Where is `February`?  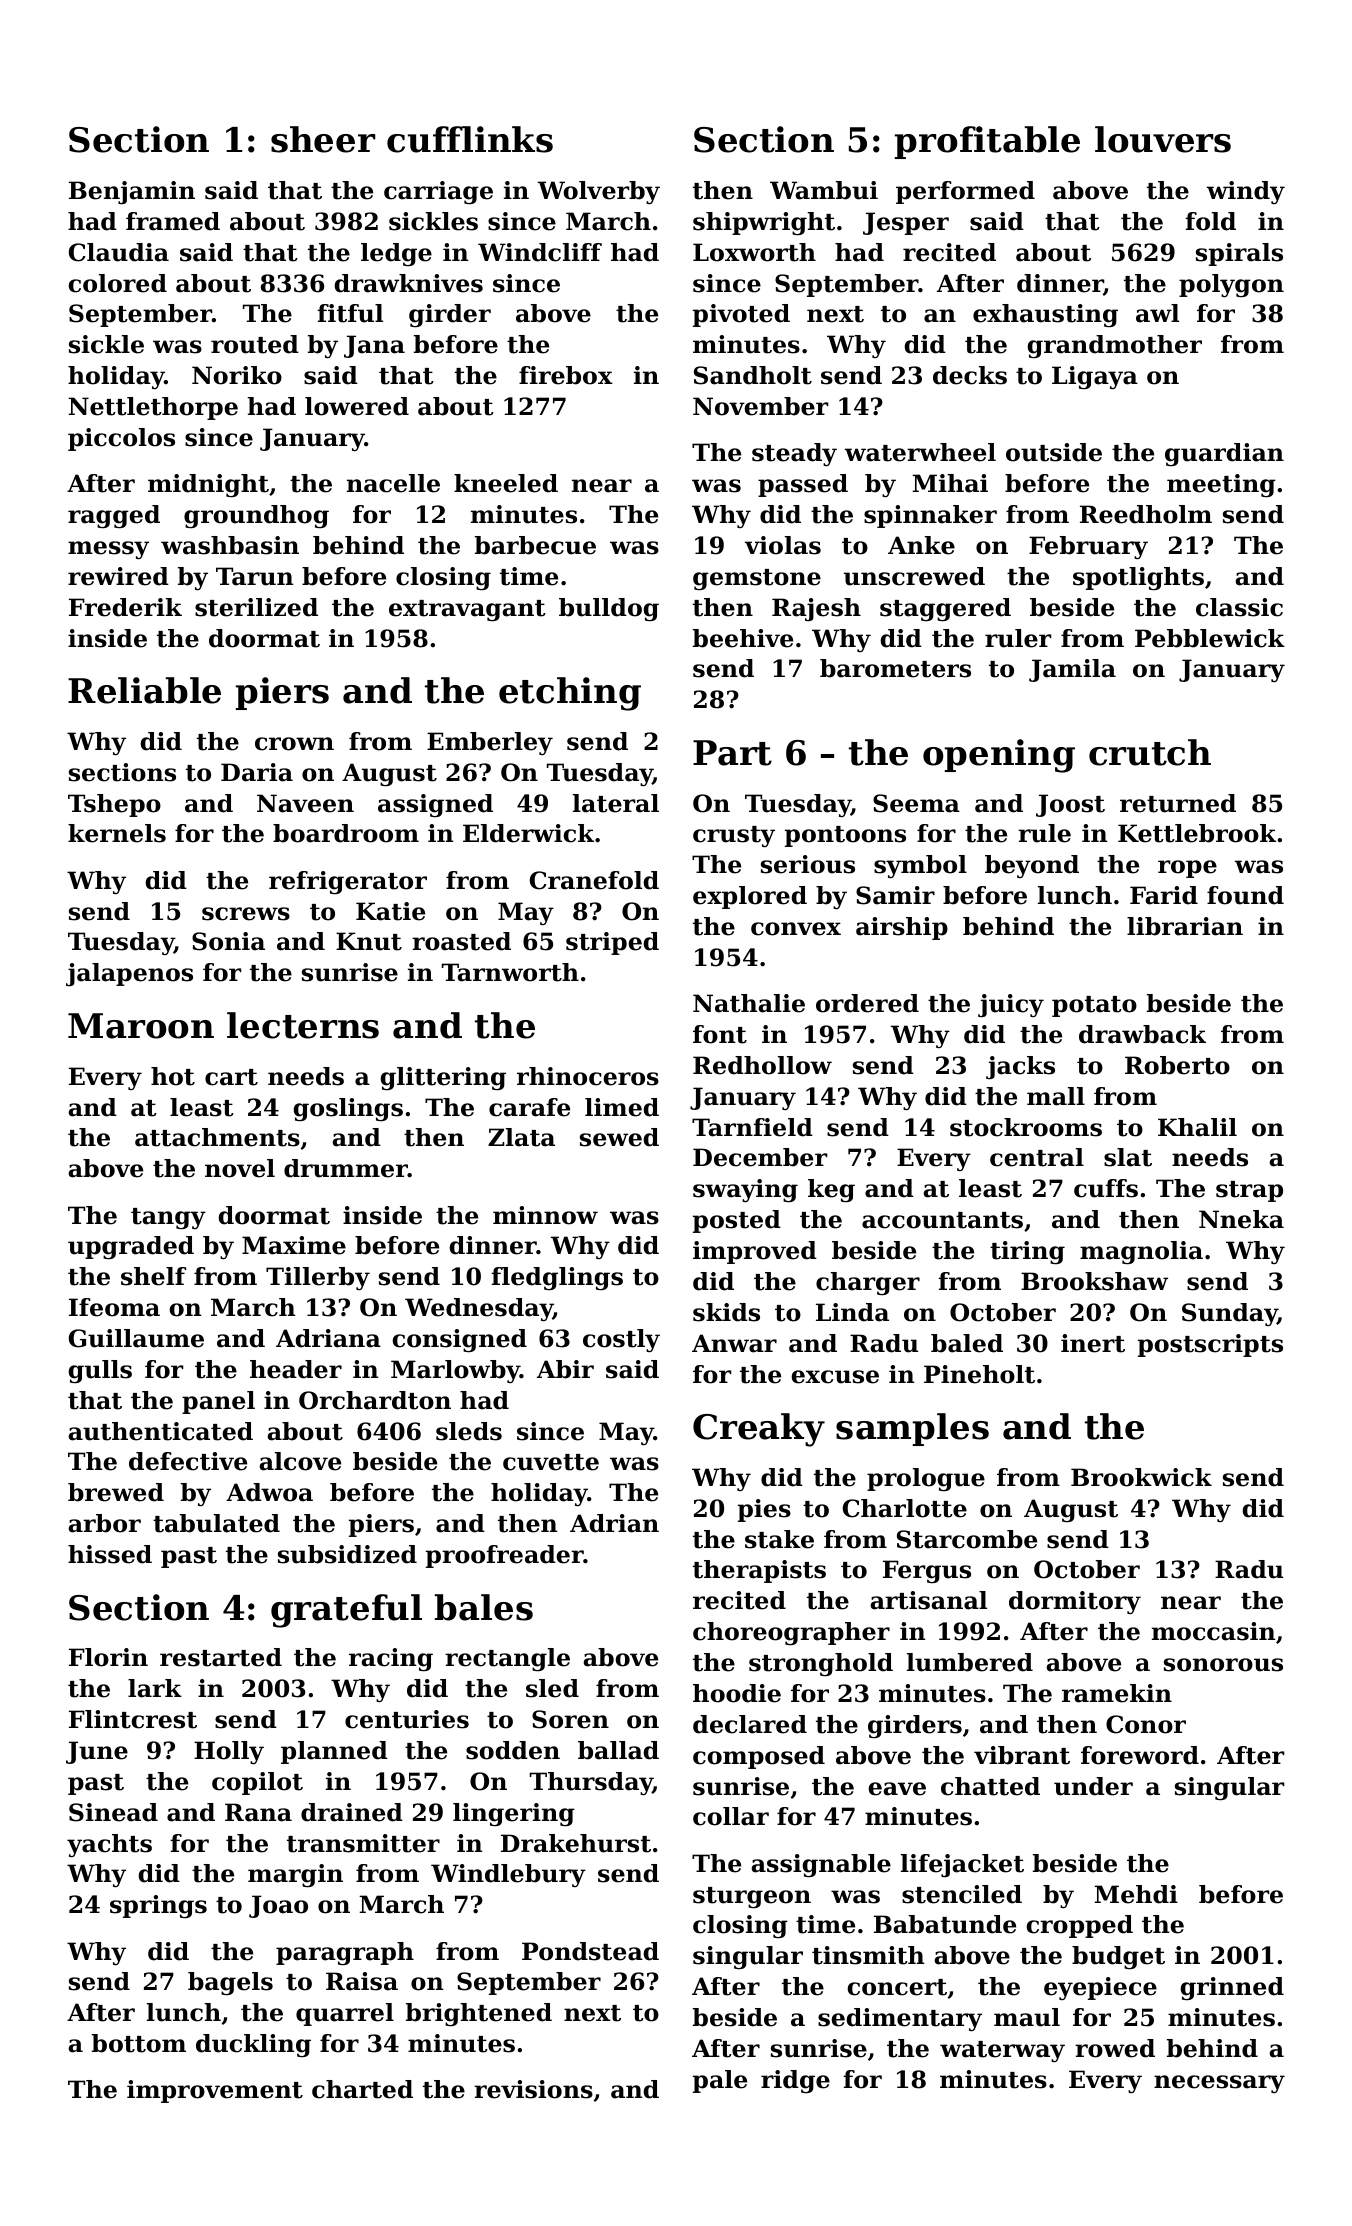
February is located at coordinates (1088, 547).
